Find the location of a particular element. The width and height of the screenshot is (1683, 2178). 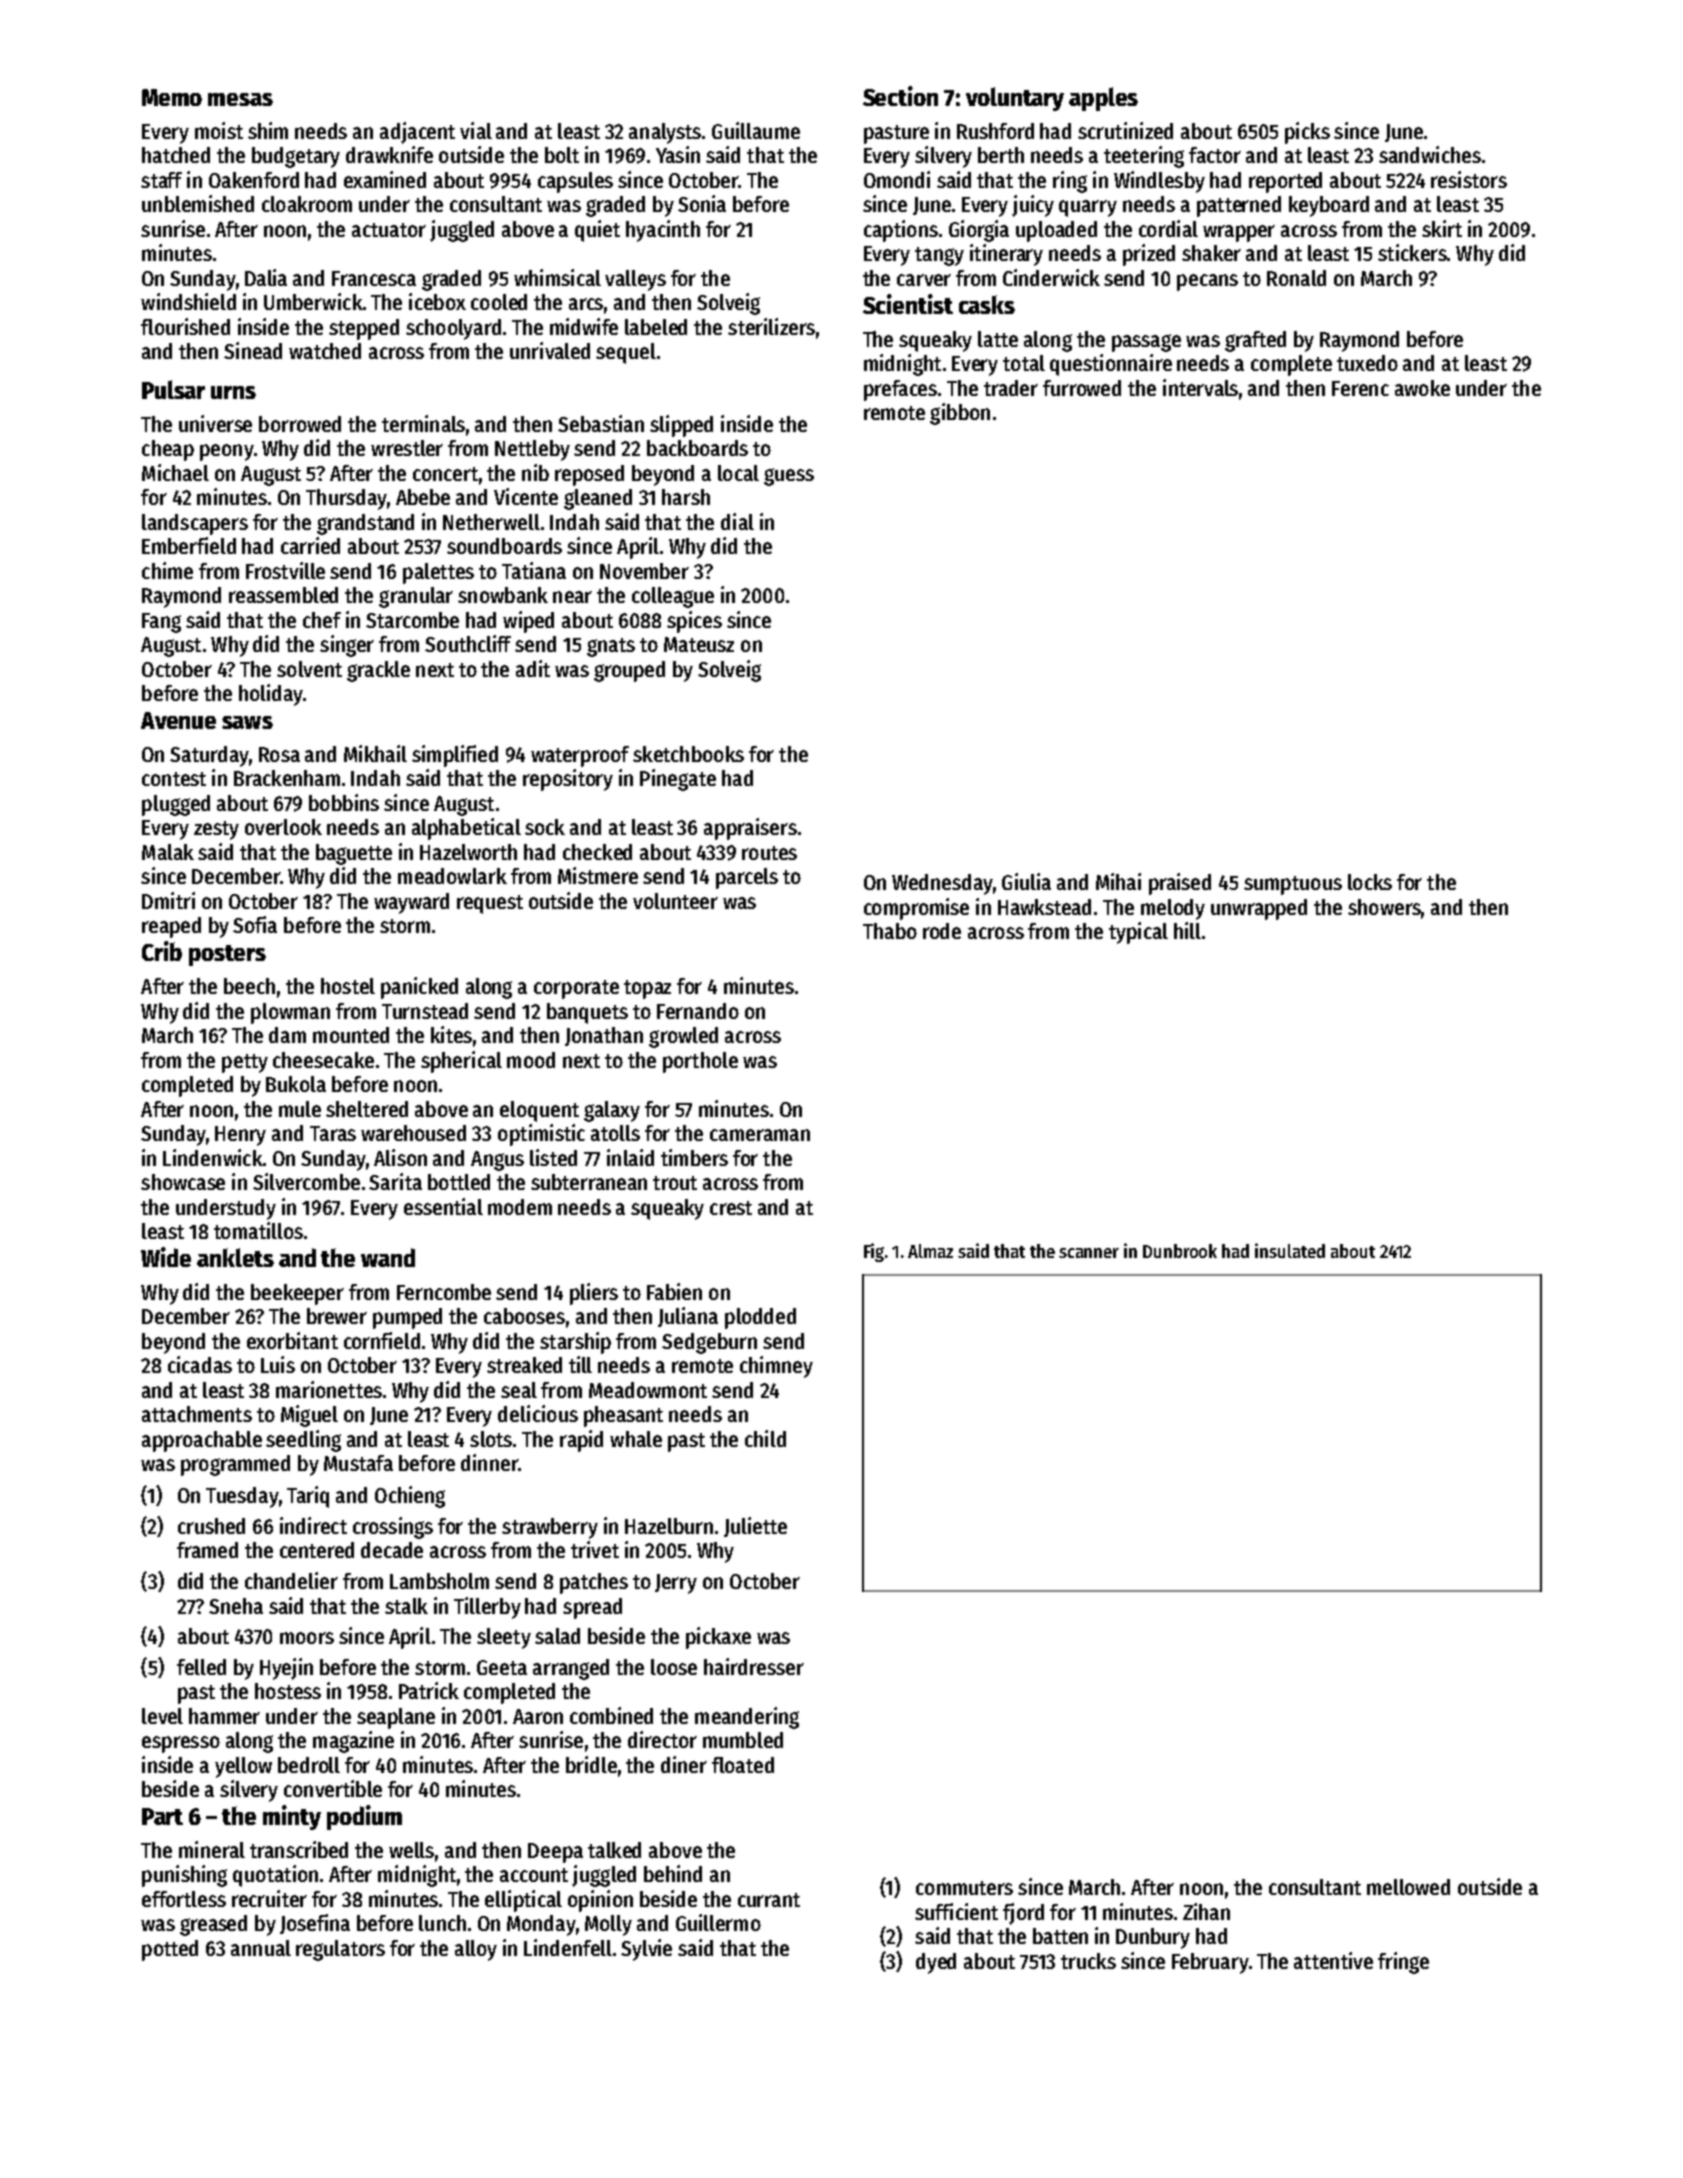

zesty is located at coordinates (216, 830).
